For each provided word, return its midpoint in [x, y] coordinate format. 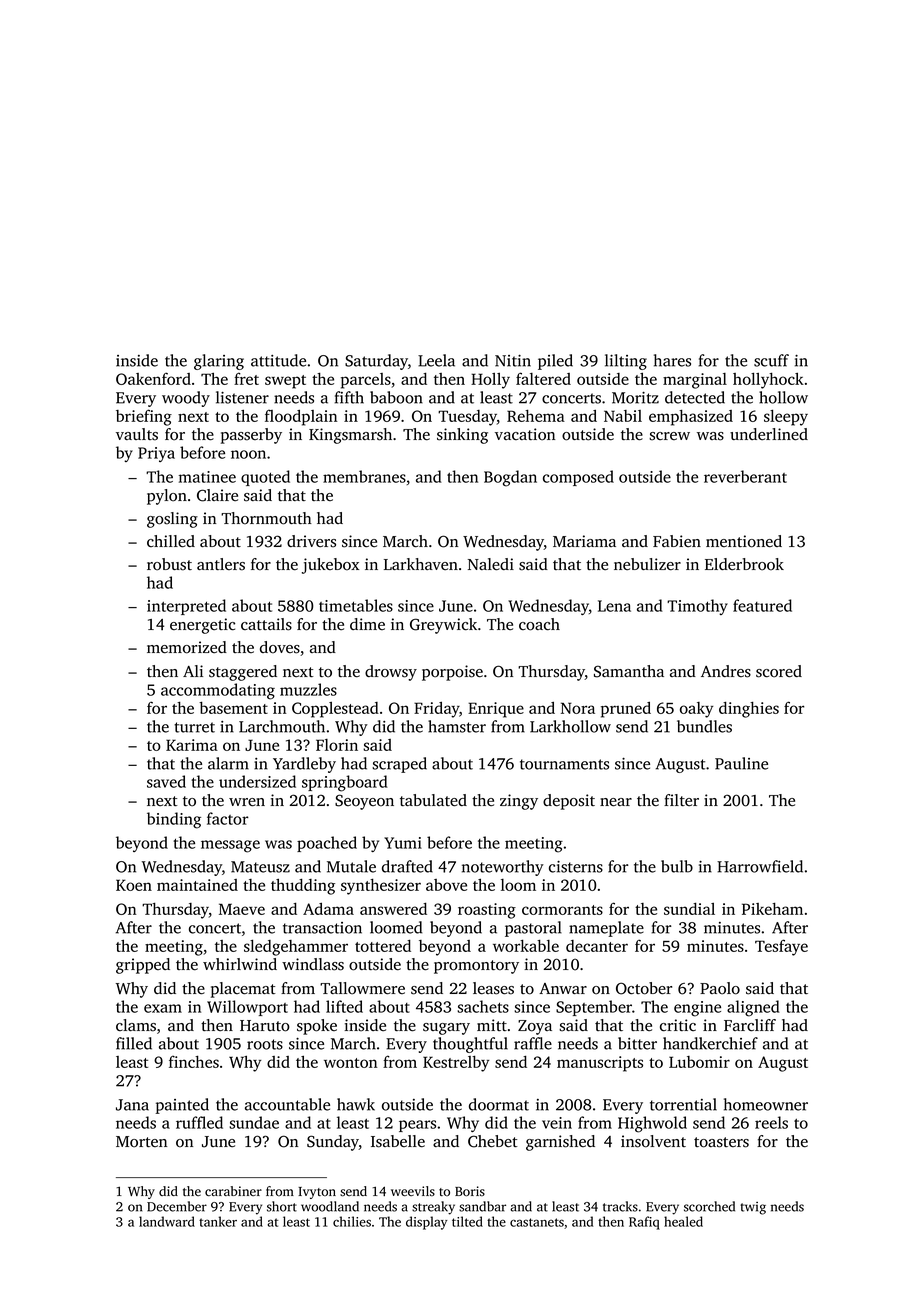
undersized [257, 781]
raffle [533, 1043]
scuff [771, 360]
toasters [721, 1142]
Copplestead [335, 710]
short [282, 1206]
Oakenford [153, 378]
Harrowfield [760, 866]
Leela [436, 360]
